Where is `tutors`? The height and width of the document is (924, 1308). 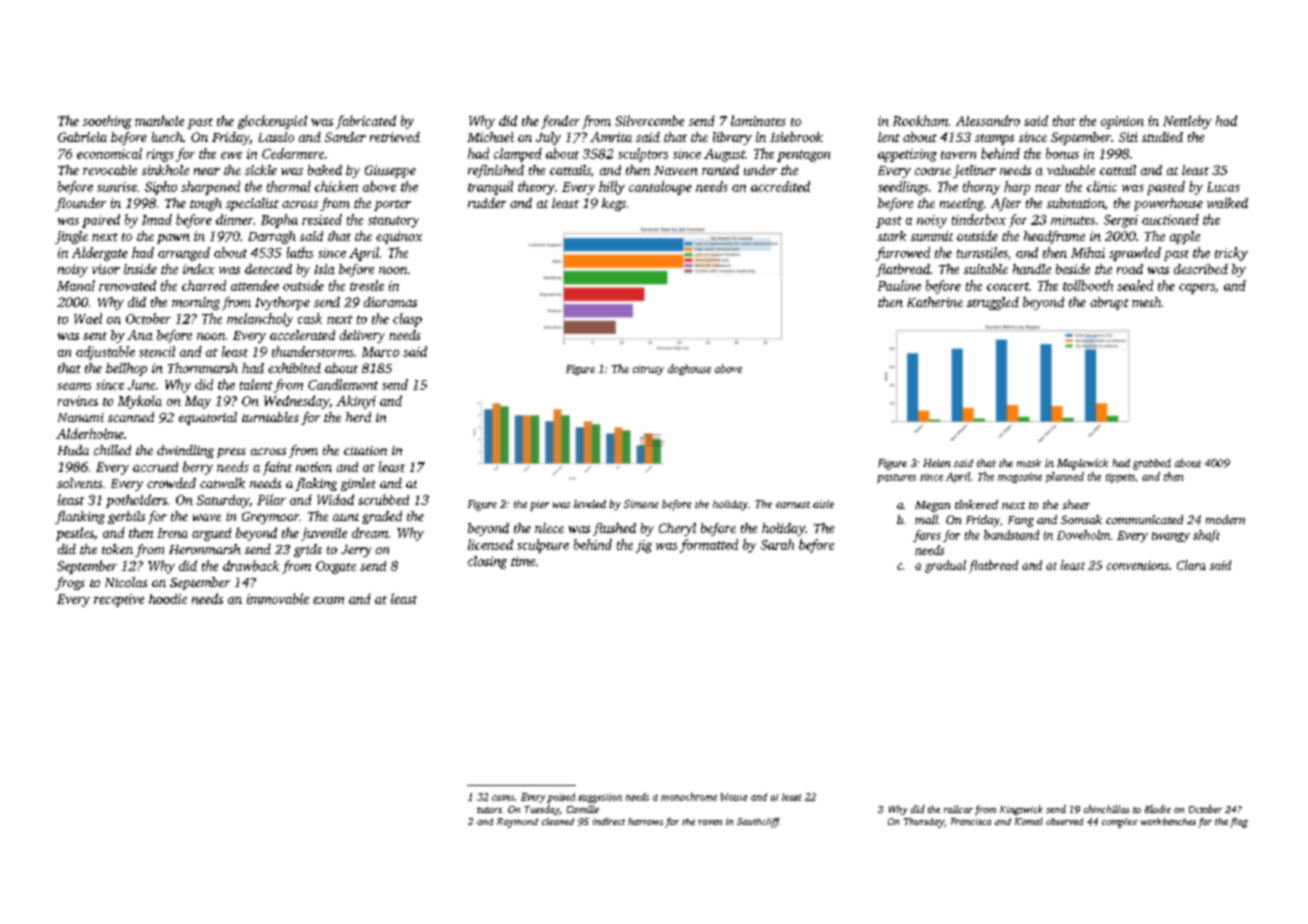
tutors is located at coordinates (489, 810).
